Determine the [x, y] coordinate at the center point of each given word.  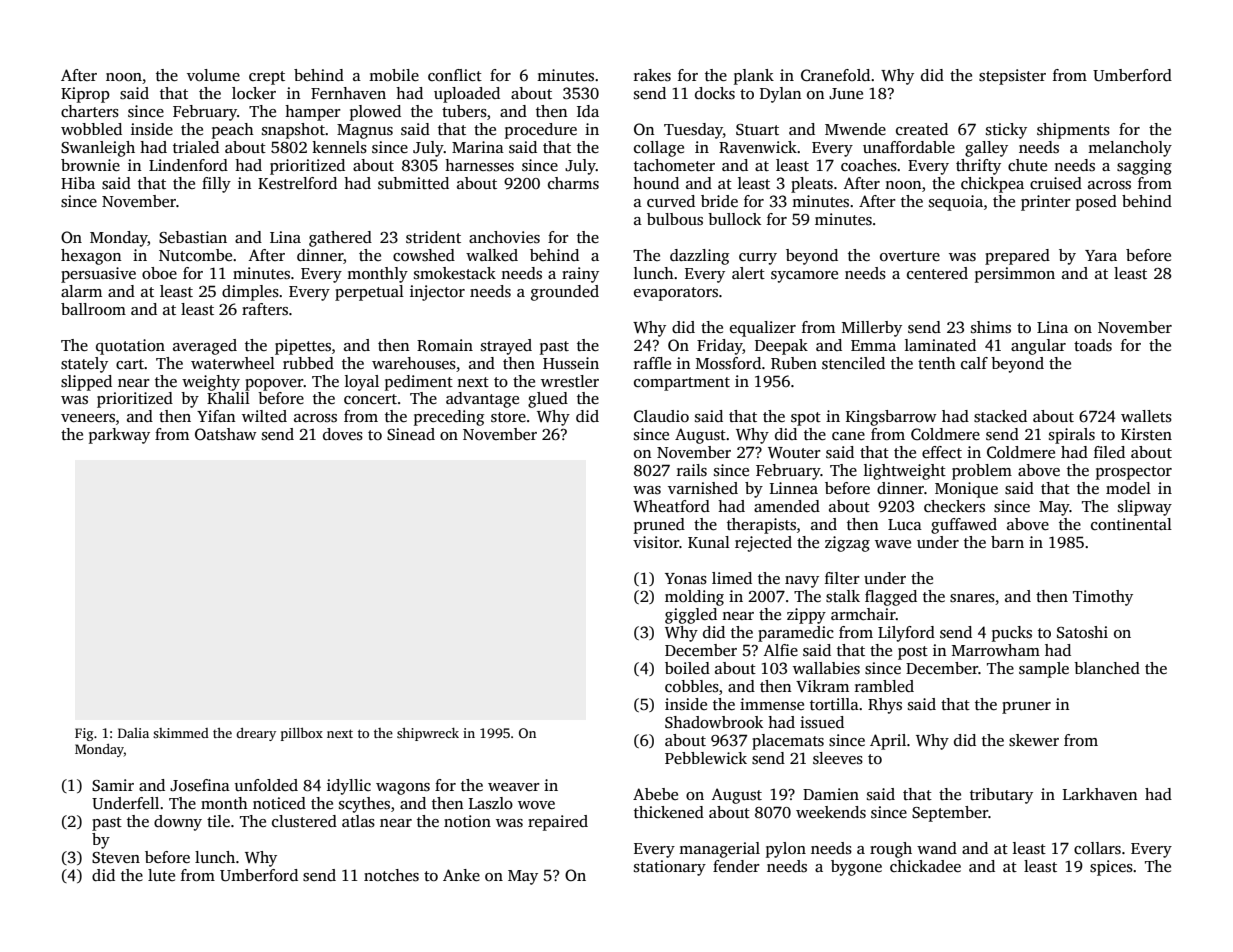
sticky [1006, 131]
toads [1093, 345]
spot [806, 419]
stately [84, 365]
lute [161, 875]
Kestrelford [297, 183]
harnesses [479, 165]
